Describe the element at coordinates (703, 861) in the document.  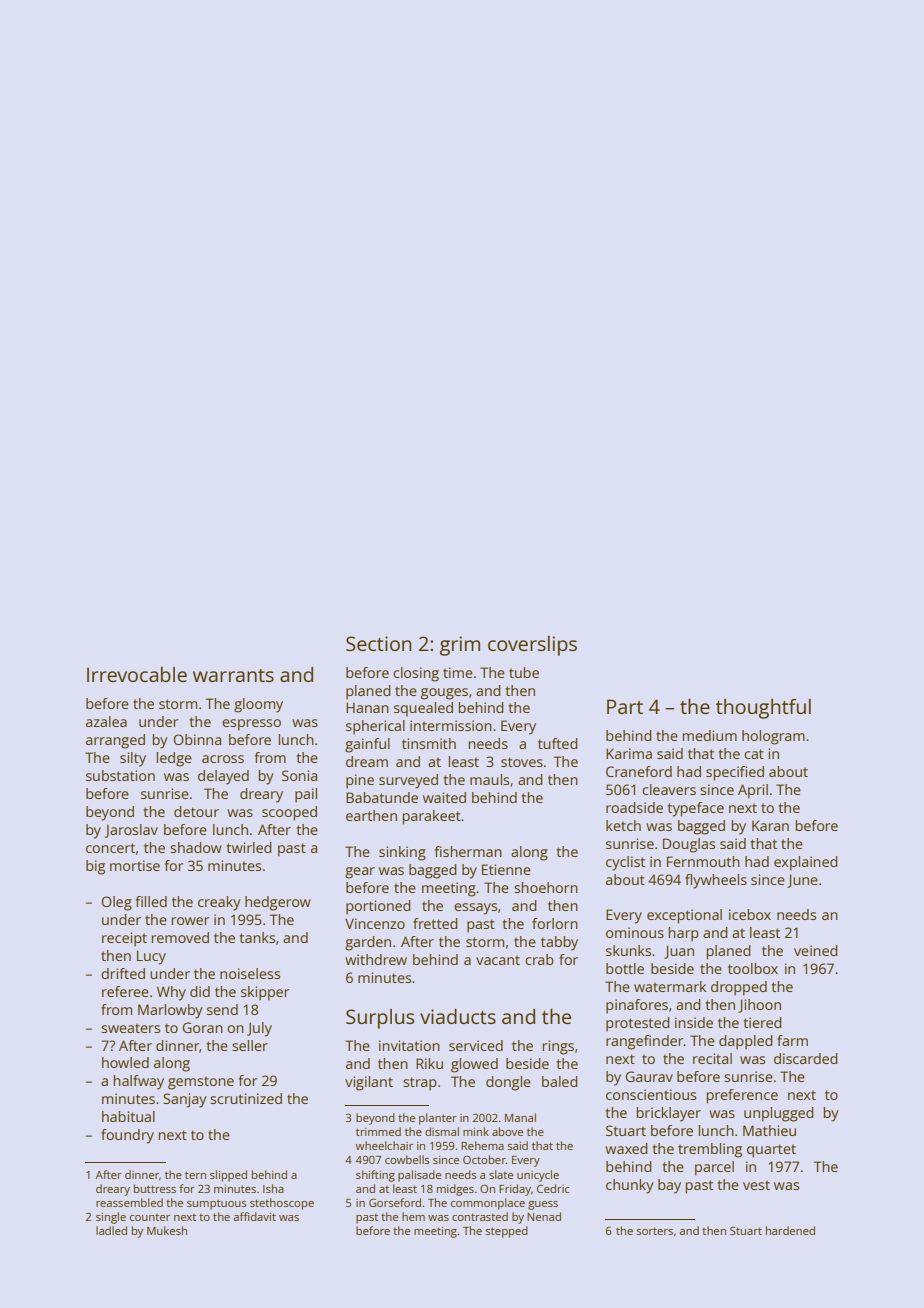
I see `Fernmouth` at that location.
